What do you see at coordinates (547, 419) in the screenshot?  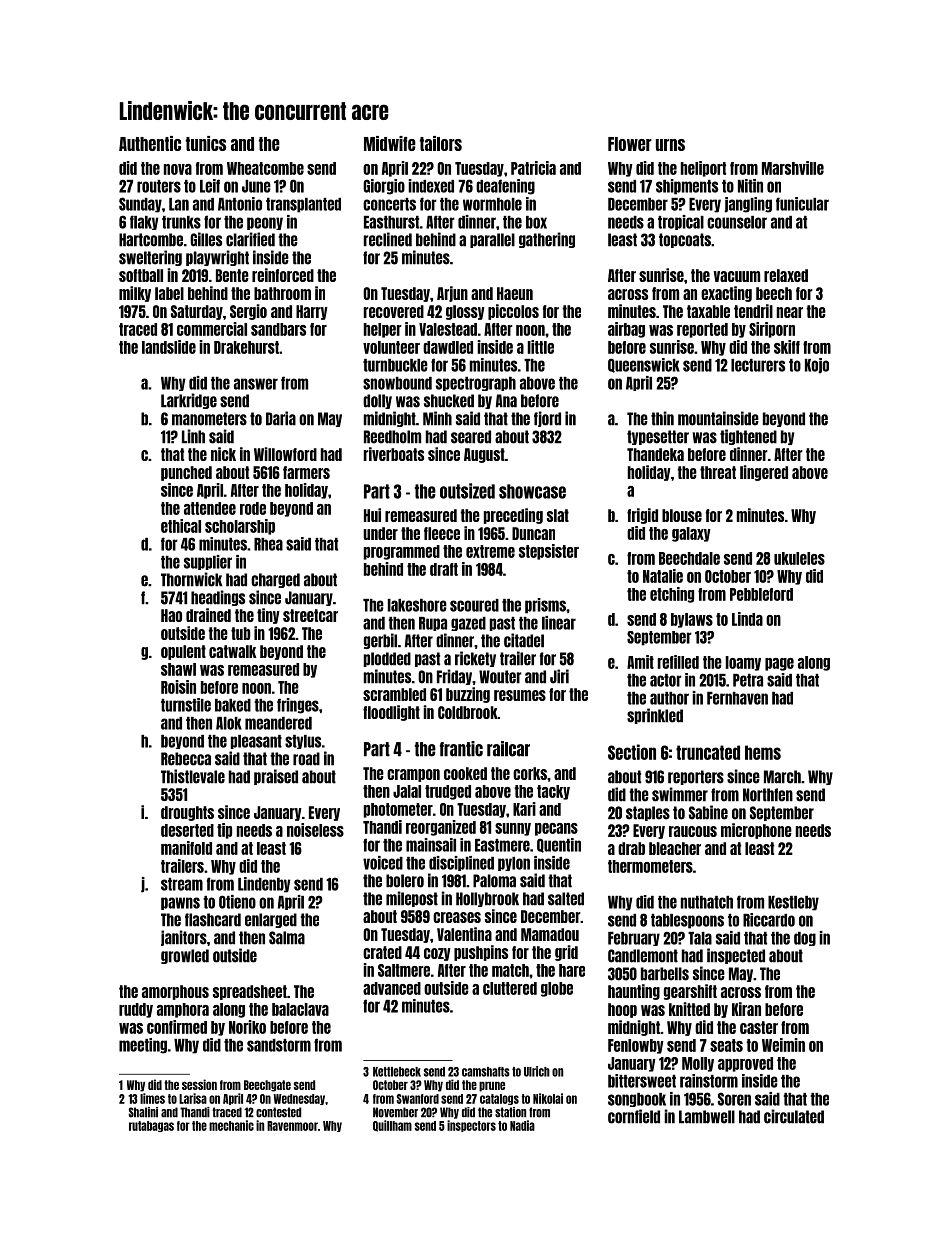 I see `fjord` at bounding box center [547, 419].
